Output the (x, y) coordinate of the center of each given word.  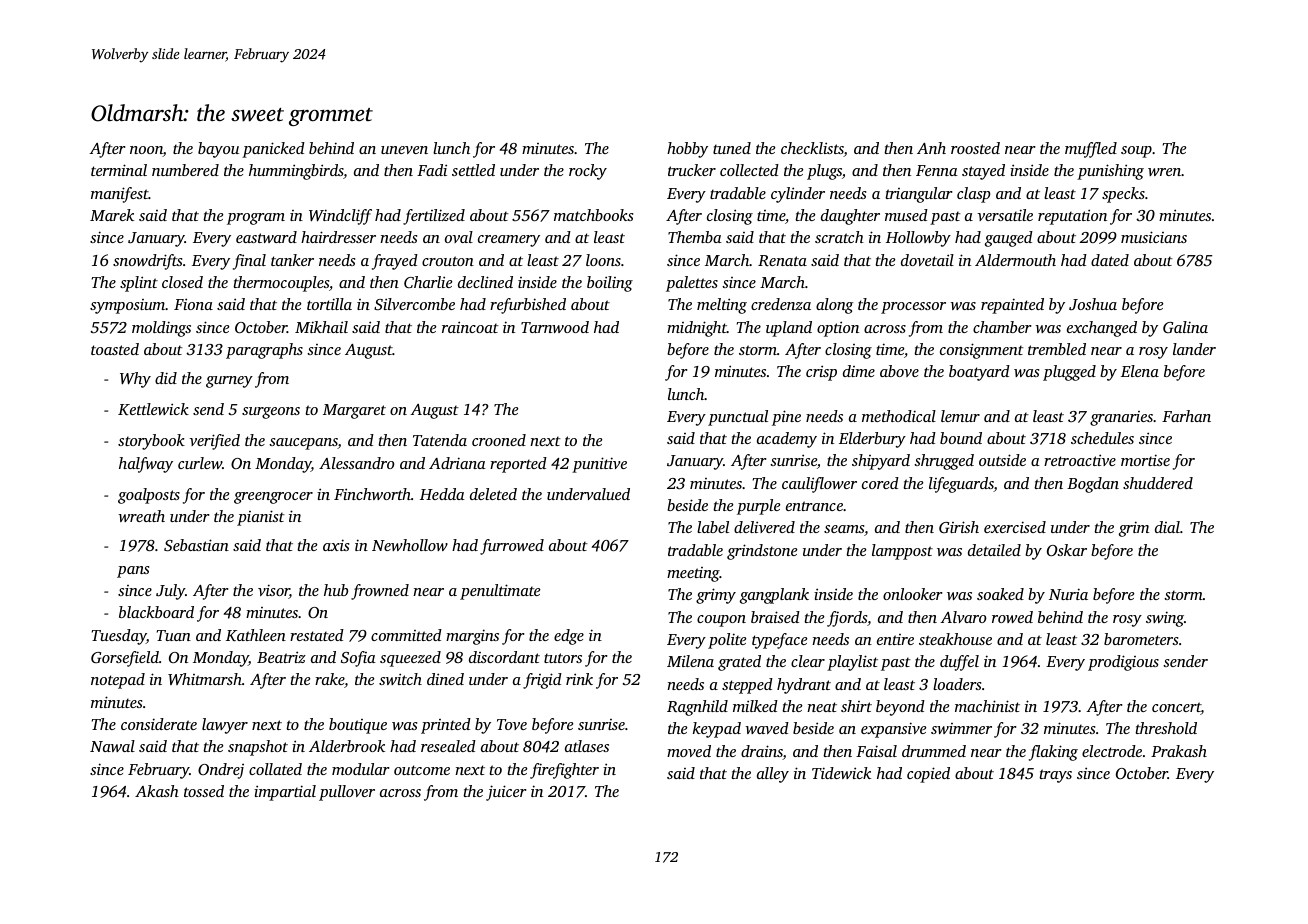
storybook (151, 442)
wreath (141, 516)
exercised (1015, 527)
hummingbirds (296, 172)
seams (844, 529)
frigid (542, 681)
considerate (159, 724)
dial (1167, 527)
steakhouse (955, 639)
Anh (931, 148)
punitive (599, 465)
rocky (588, 172)
